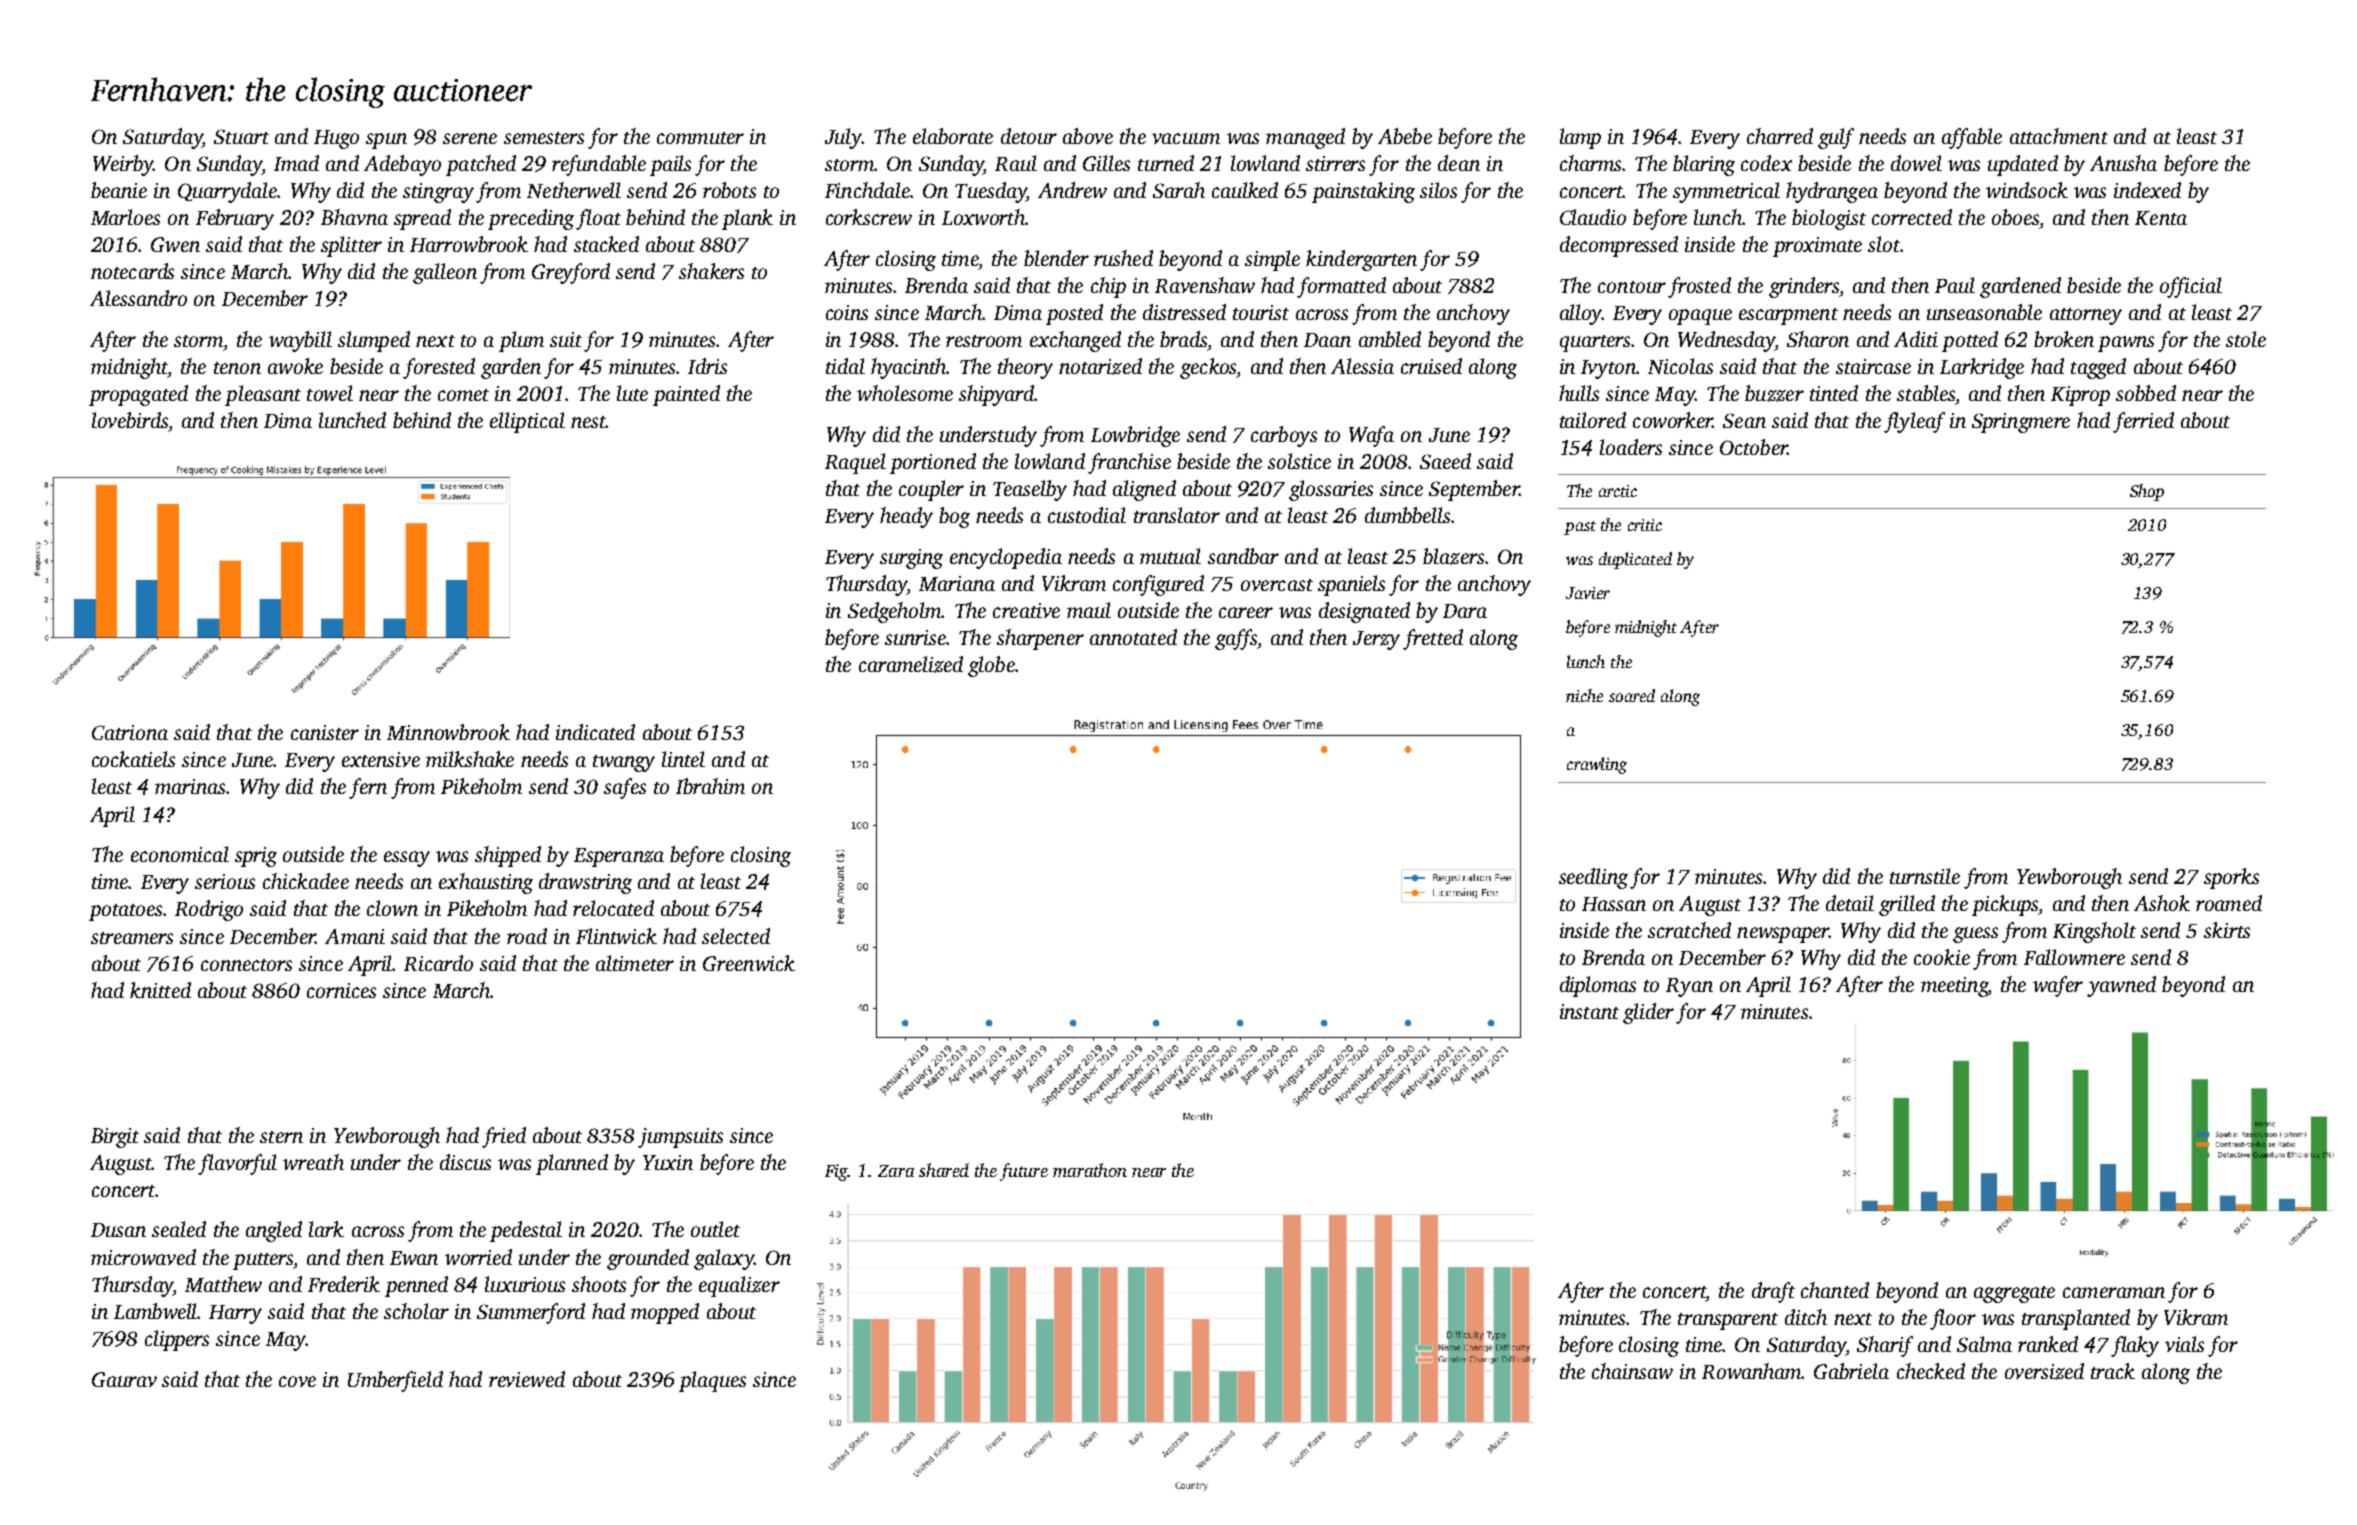  Describe the element at coordinates (1632, 695) in the page. I see `soared` at that location.
